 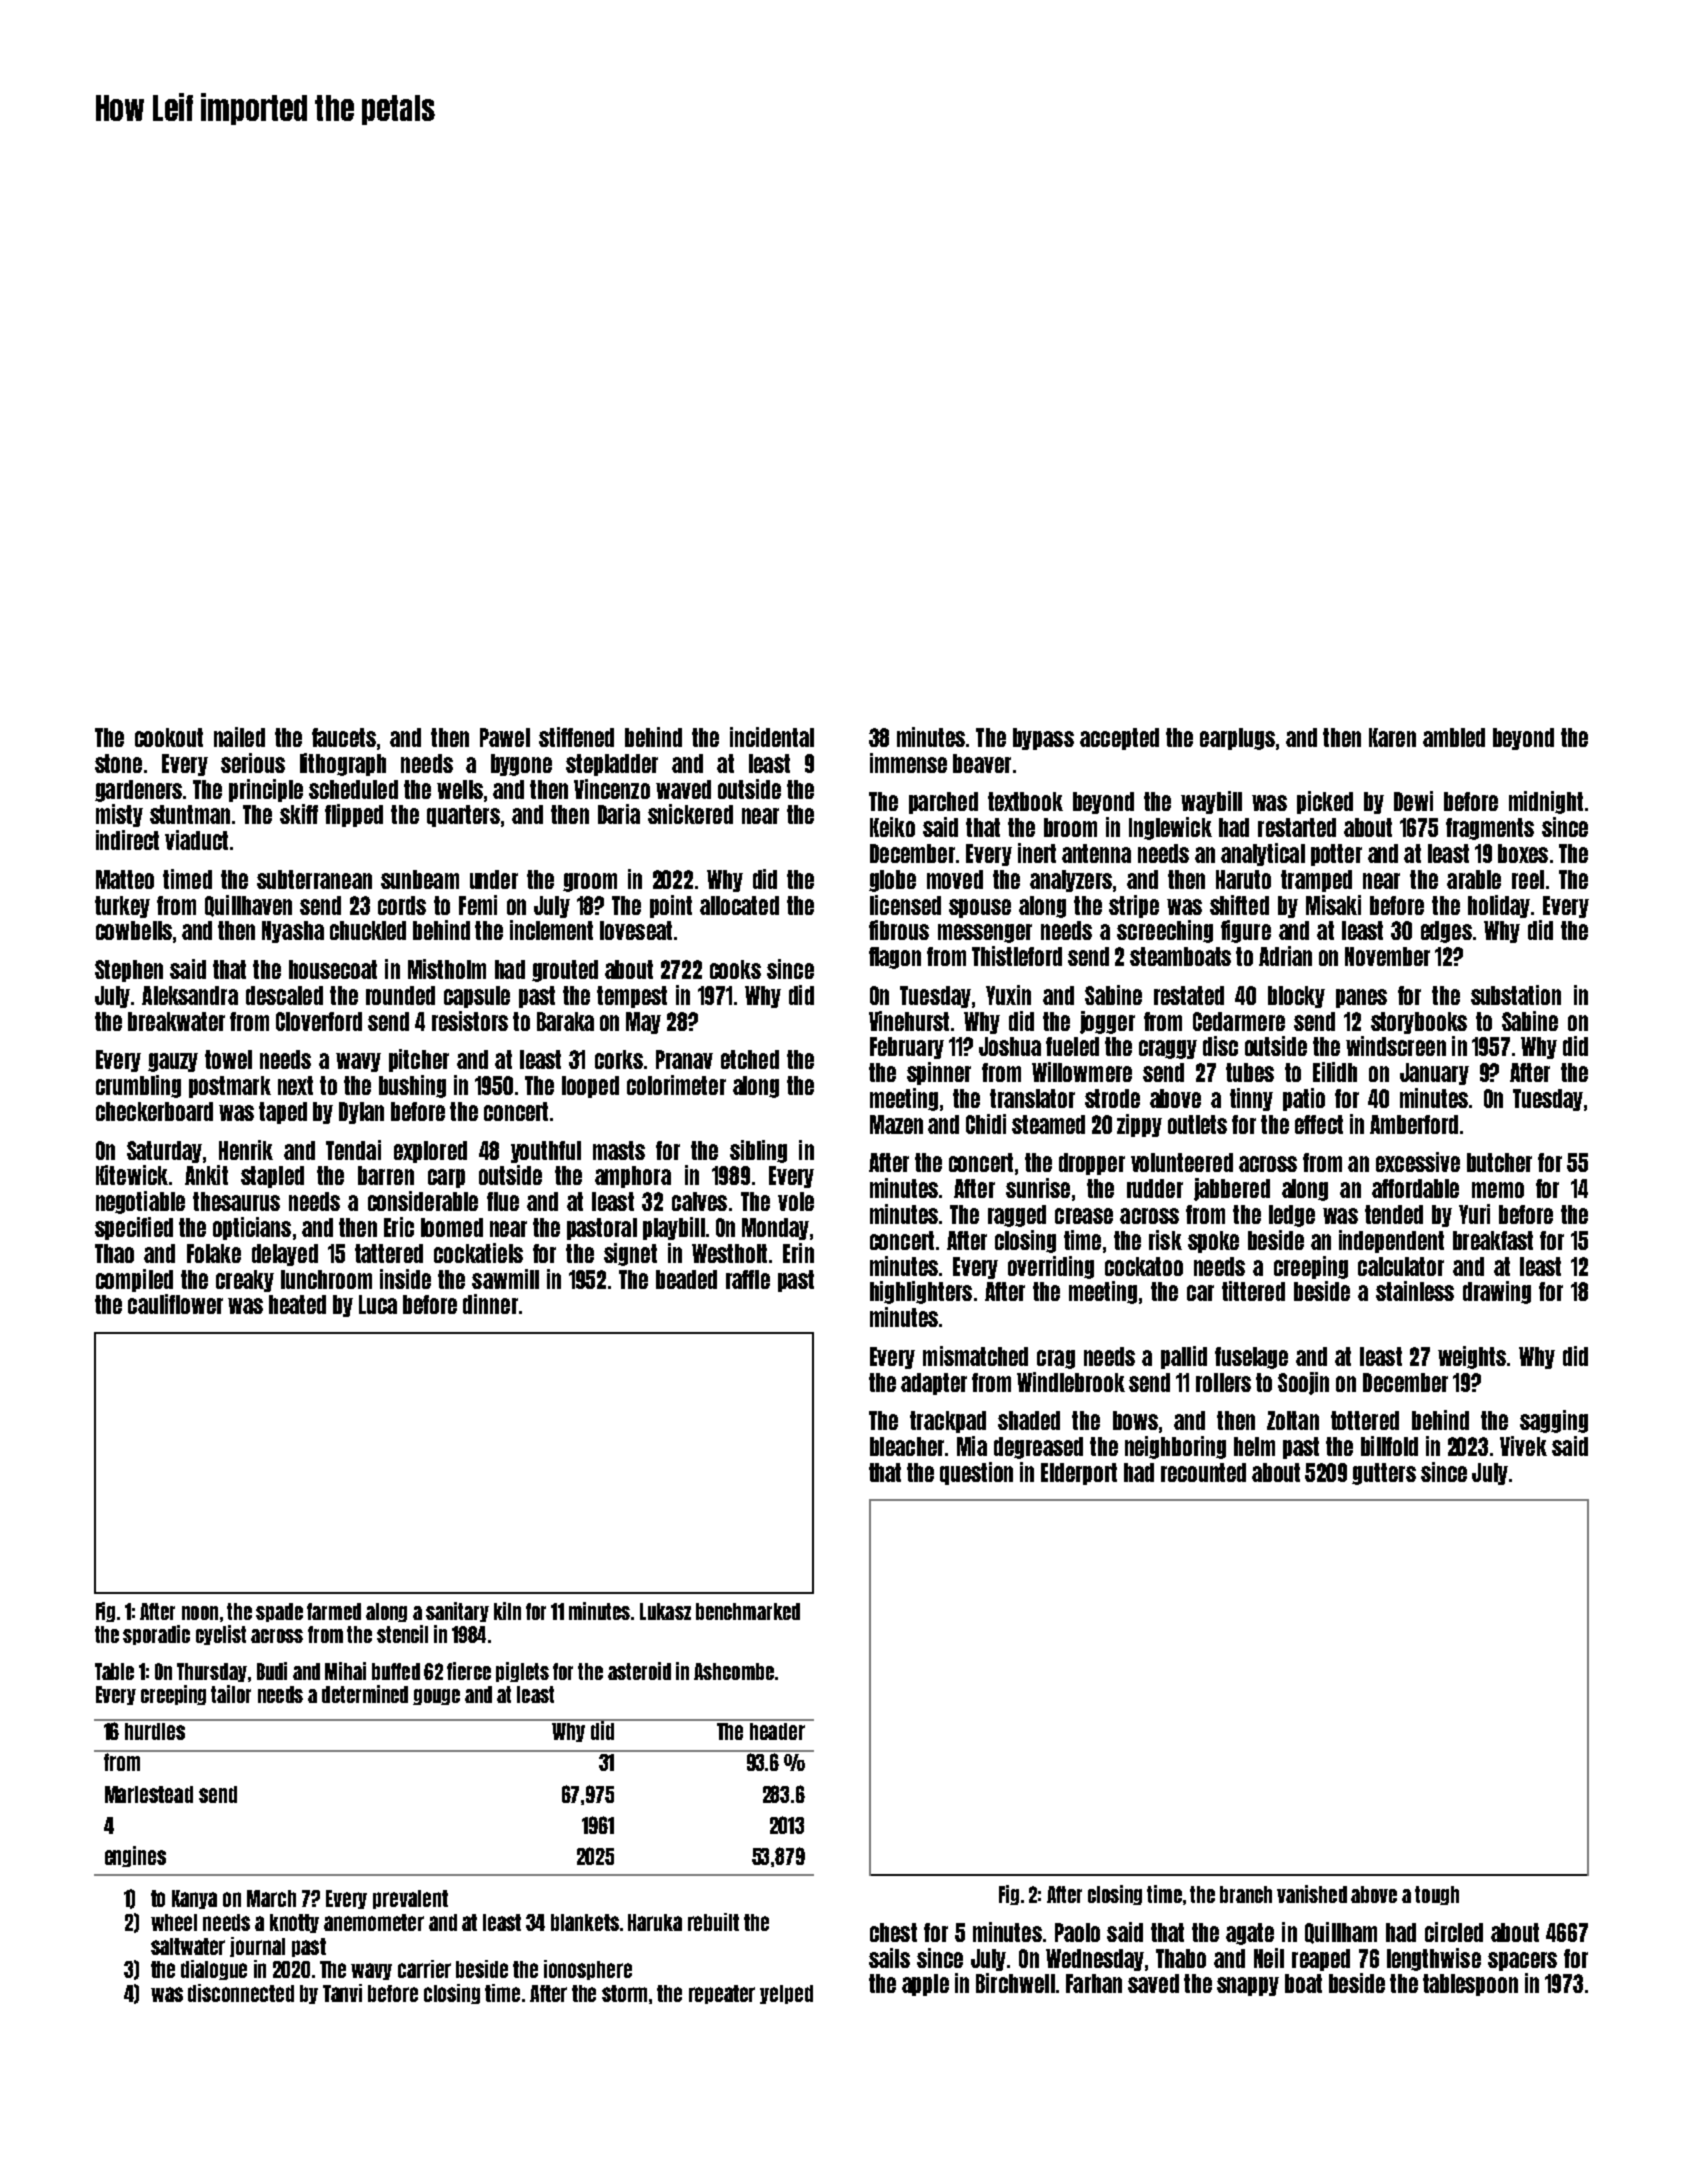 I want to click on Pawel, so click(x=505, y=737).
